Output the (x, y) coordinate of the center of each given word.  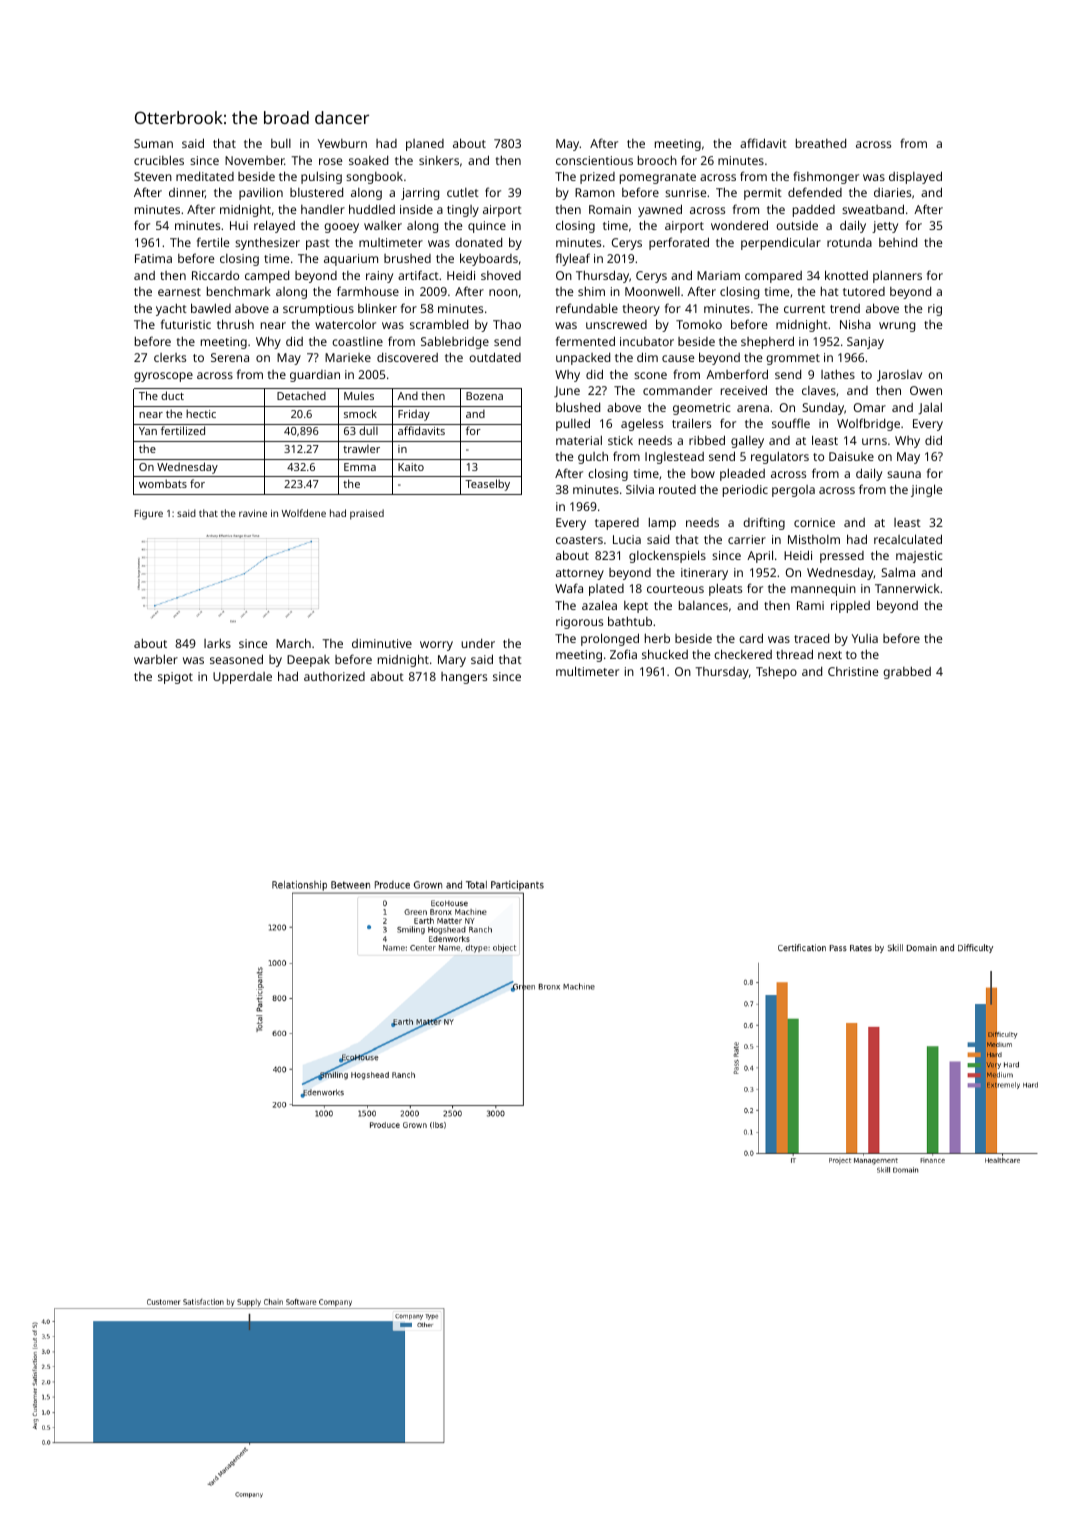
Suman (153, 143)
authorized (334, 676)
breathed (821, 143)
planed (425, 145)
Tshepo (776, 672)
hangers (464, 678)
